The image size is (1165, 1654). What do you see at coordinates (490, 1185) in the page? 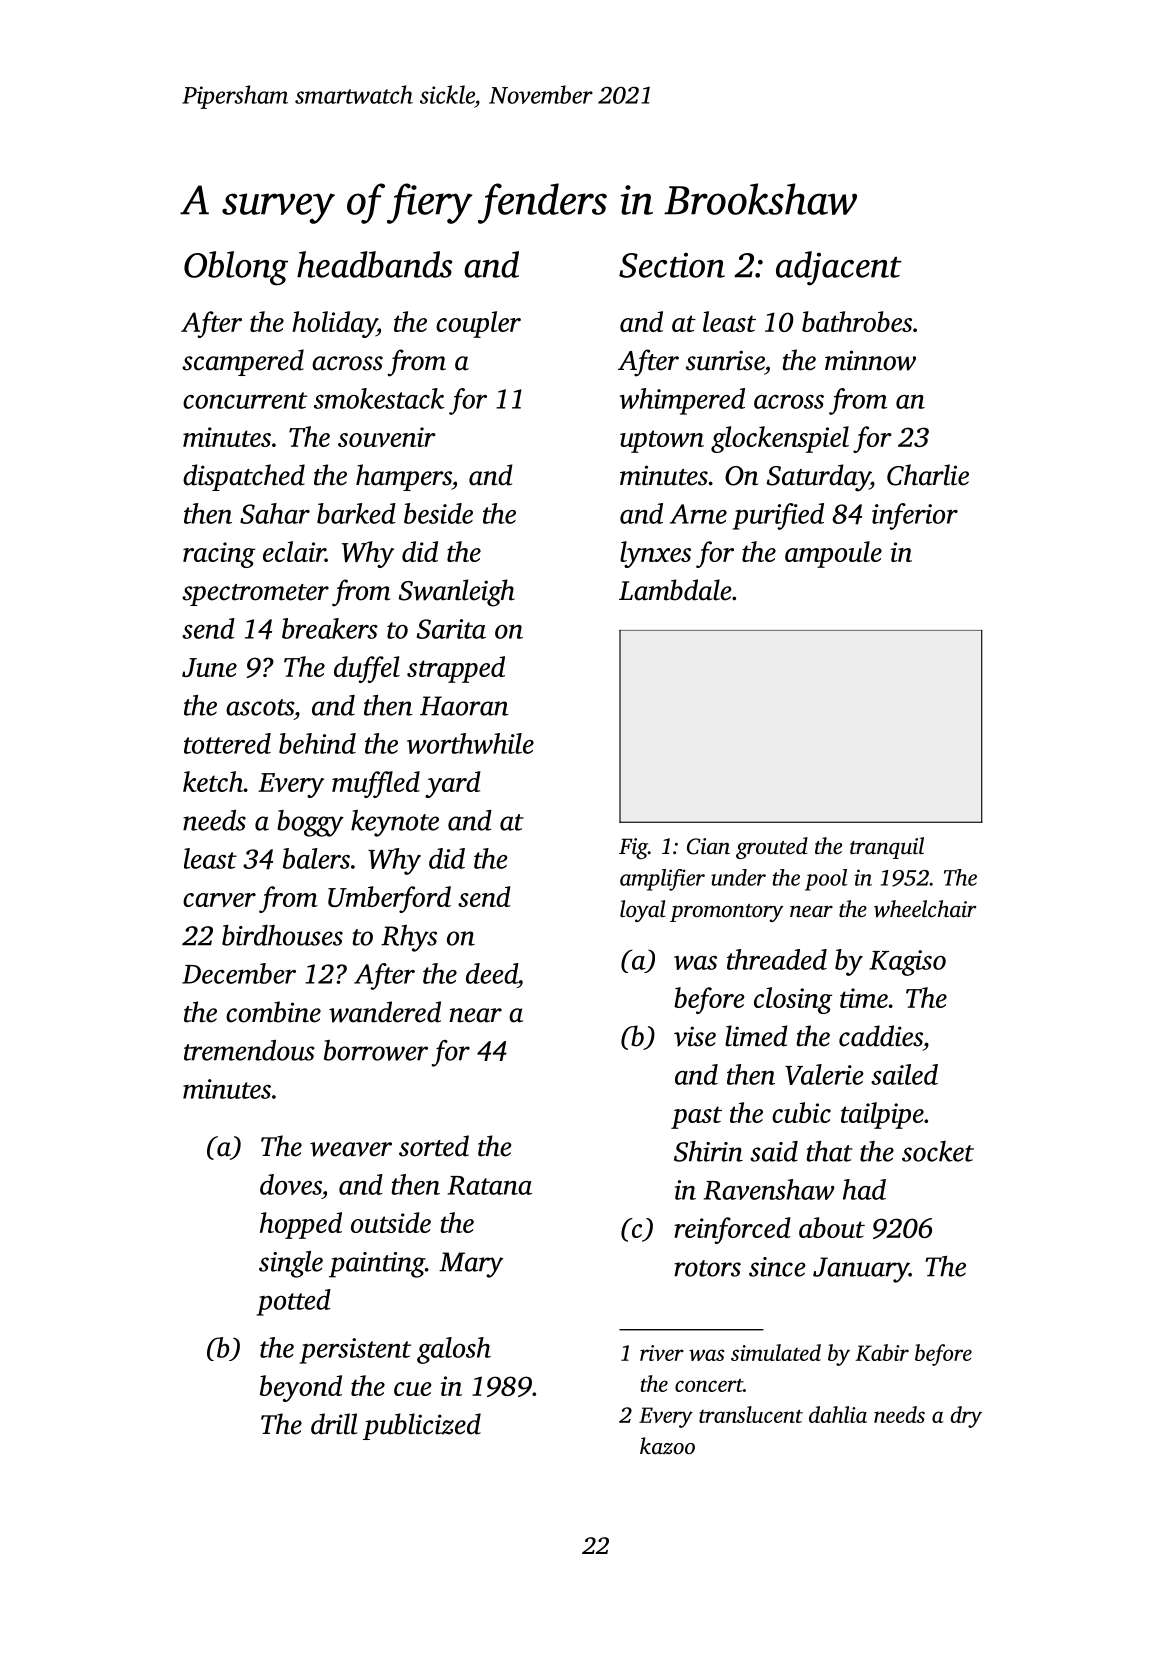
I see `Ratana` at bounding box center [490, 1185].
